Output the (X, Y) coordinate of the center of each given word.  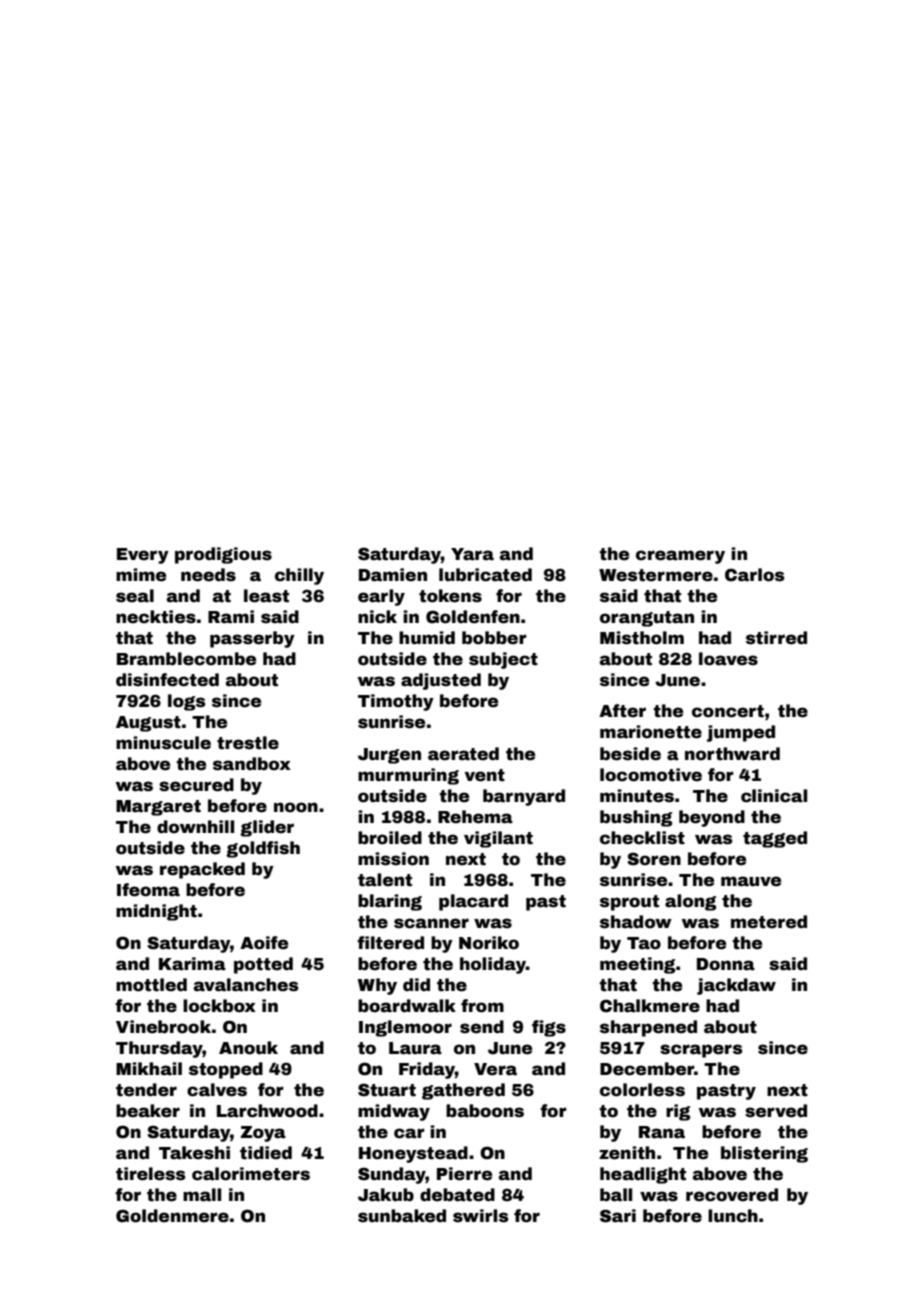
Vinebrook (163, 1027)
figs (549, 1028)
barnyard (524, 797)
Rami (231, 617)
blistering (764, 1154)
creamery (680, 557)
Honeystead (413, 1154)
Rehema (475, 817)
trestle (248, 743)
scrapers (701, 1051)
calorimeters (251, 1174)
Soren (654, 859)
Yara (472, 554)
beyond (712, 818)
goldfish (263, 849)
